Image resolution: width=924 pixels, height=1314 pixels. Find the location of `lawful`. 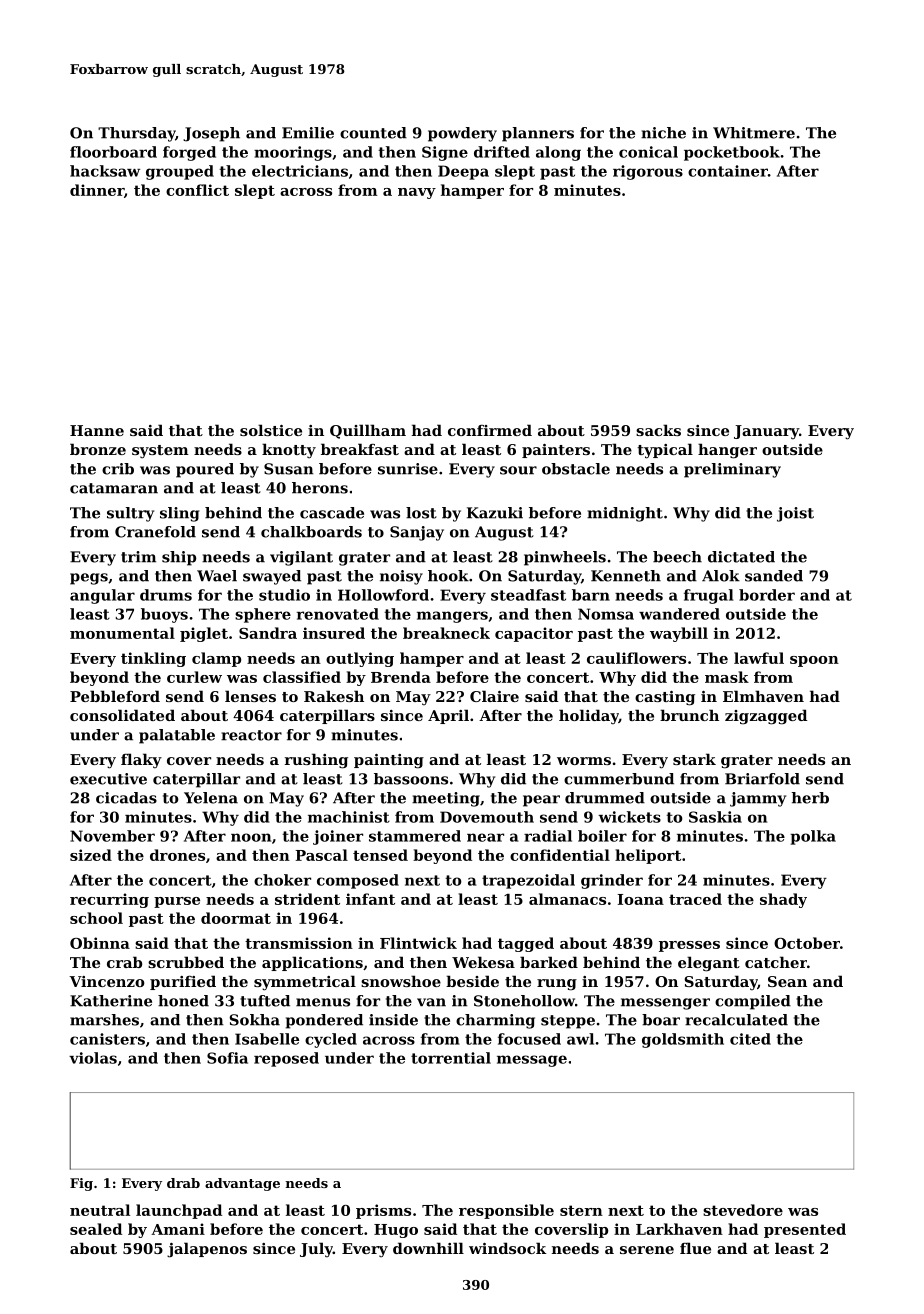

lawful is located at coordinates (759, 658).
